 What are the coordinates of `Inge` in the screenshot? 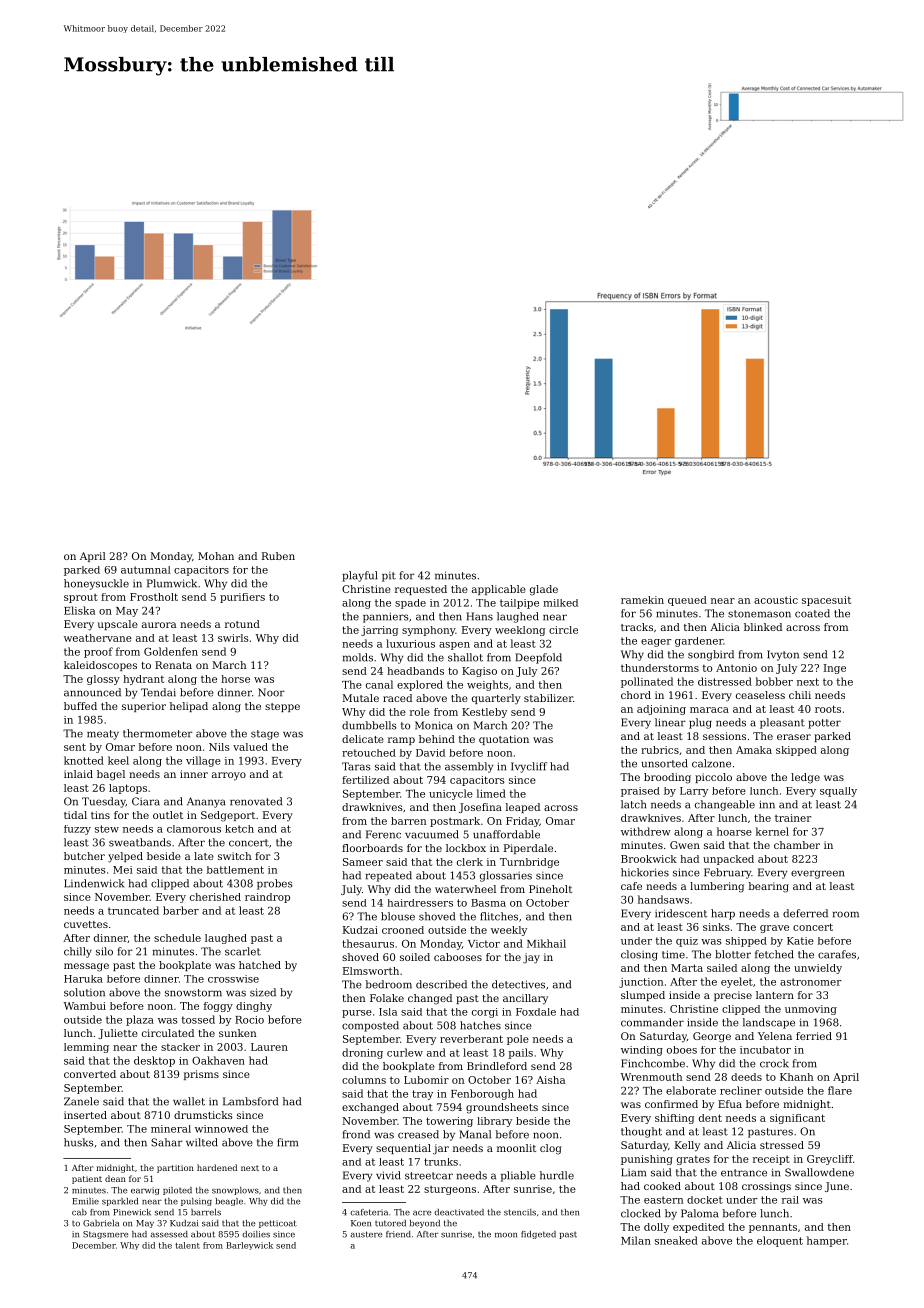 It's located at (835, 669).
